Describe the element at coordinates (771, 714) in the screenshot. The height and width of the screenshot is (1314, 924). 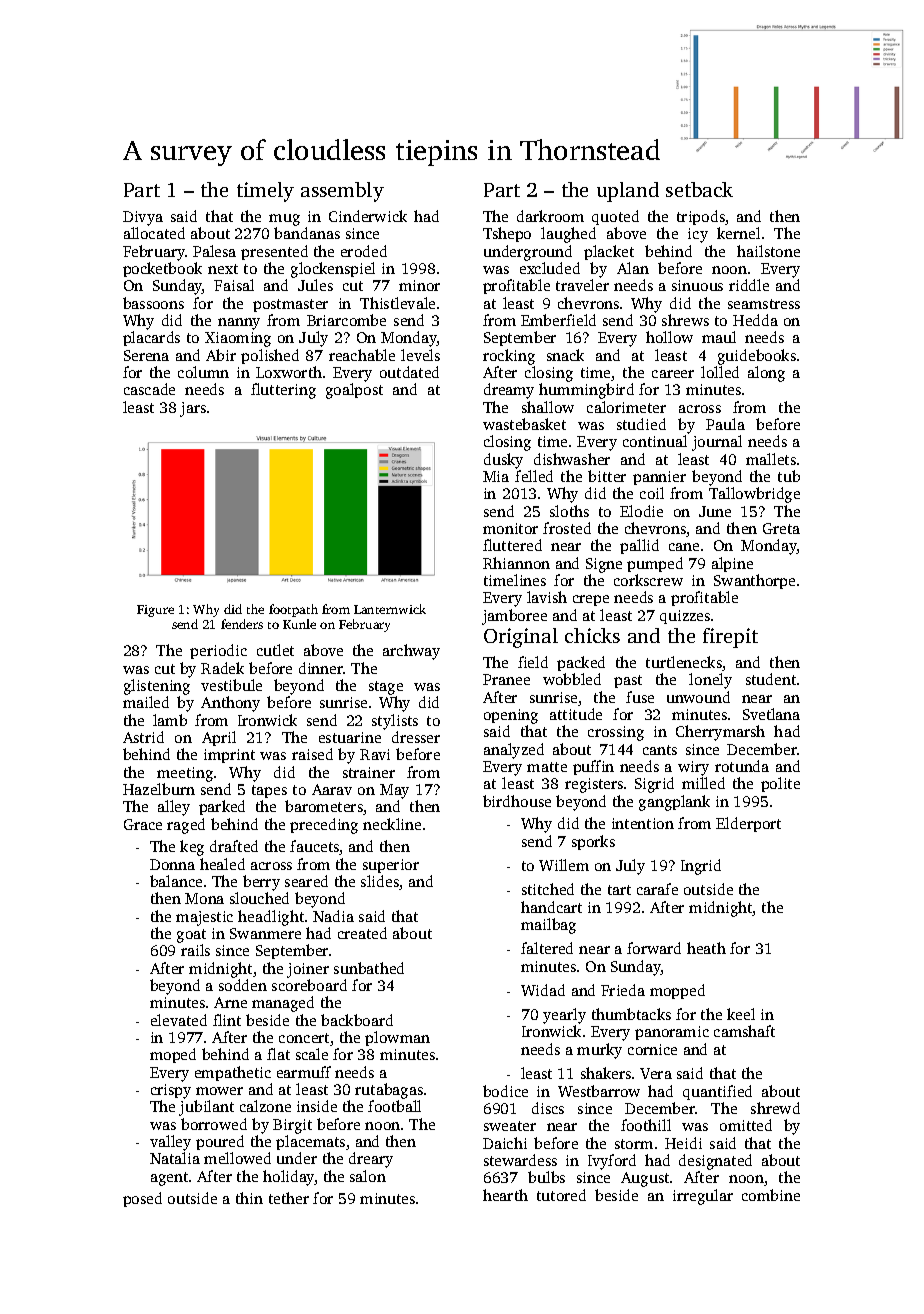
I see `Svetlana` at that location.
